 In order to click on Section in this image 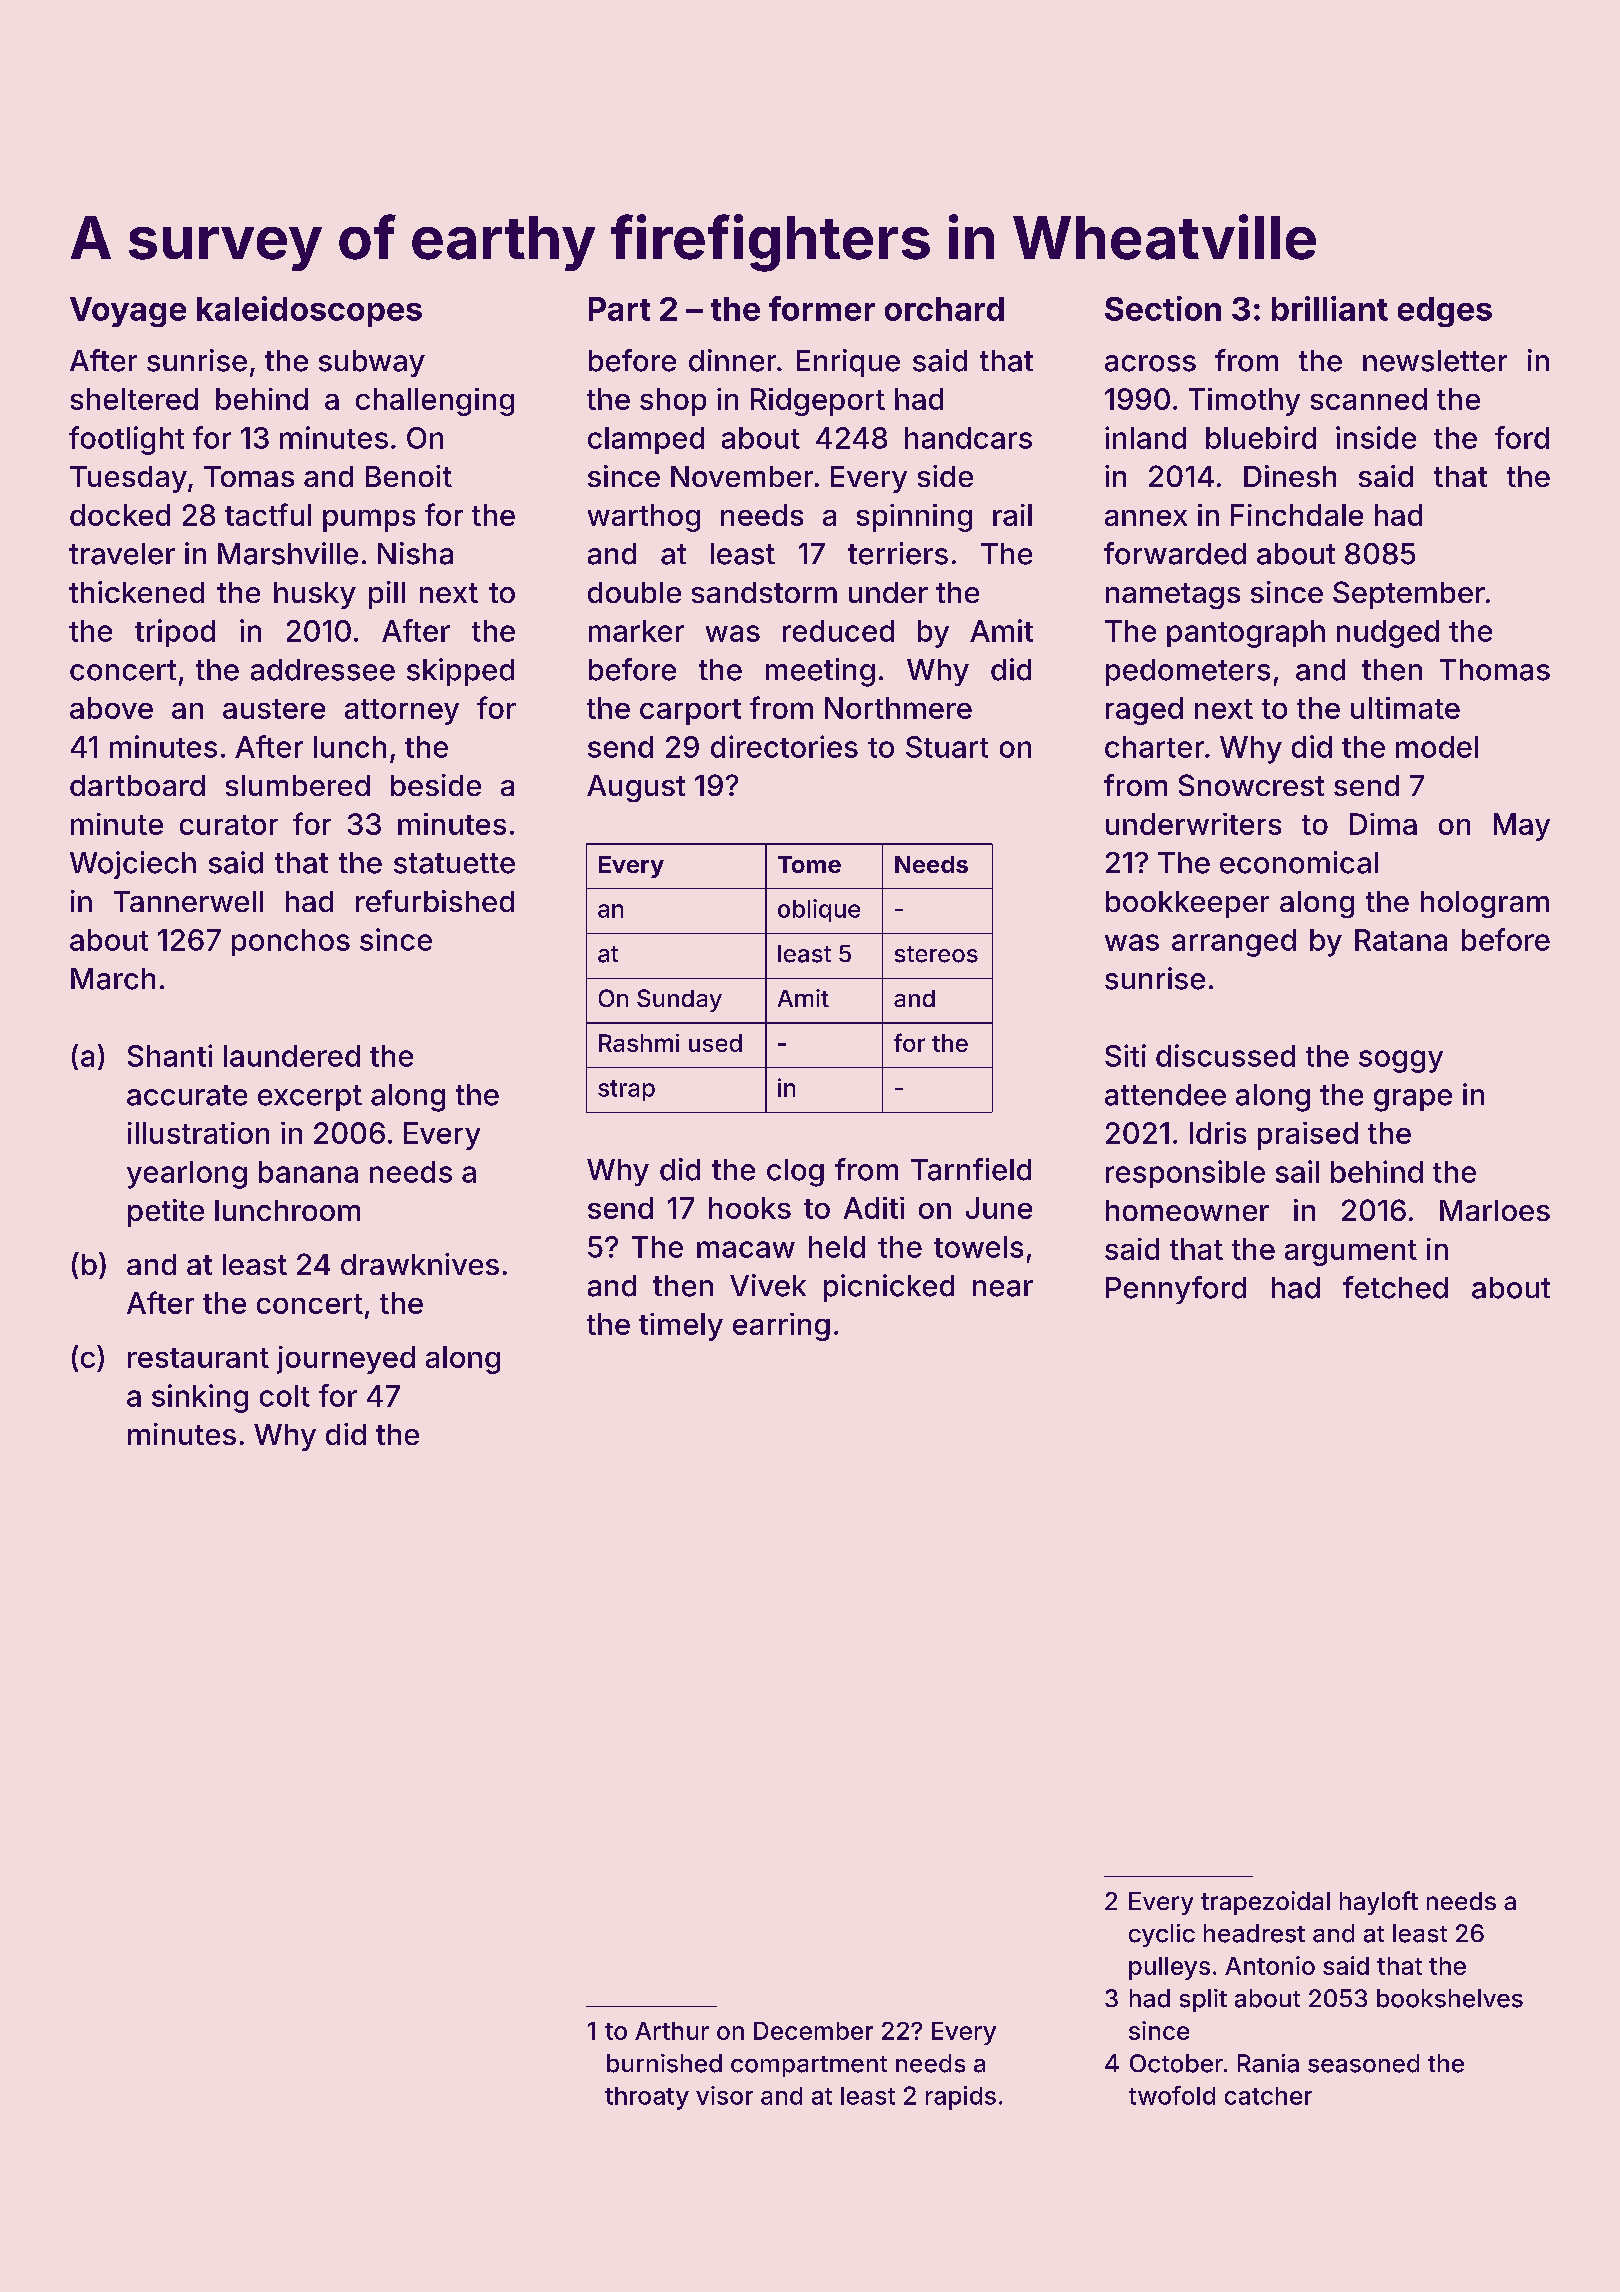, I will do `click(1163, 308)`.
